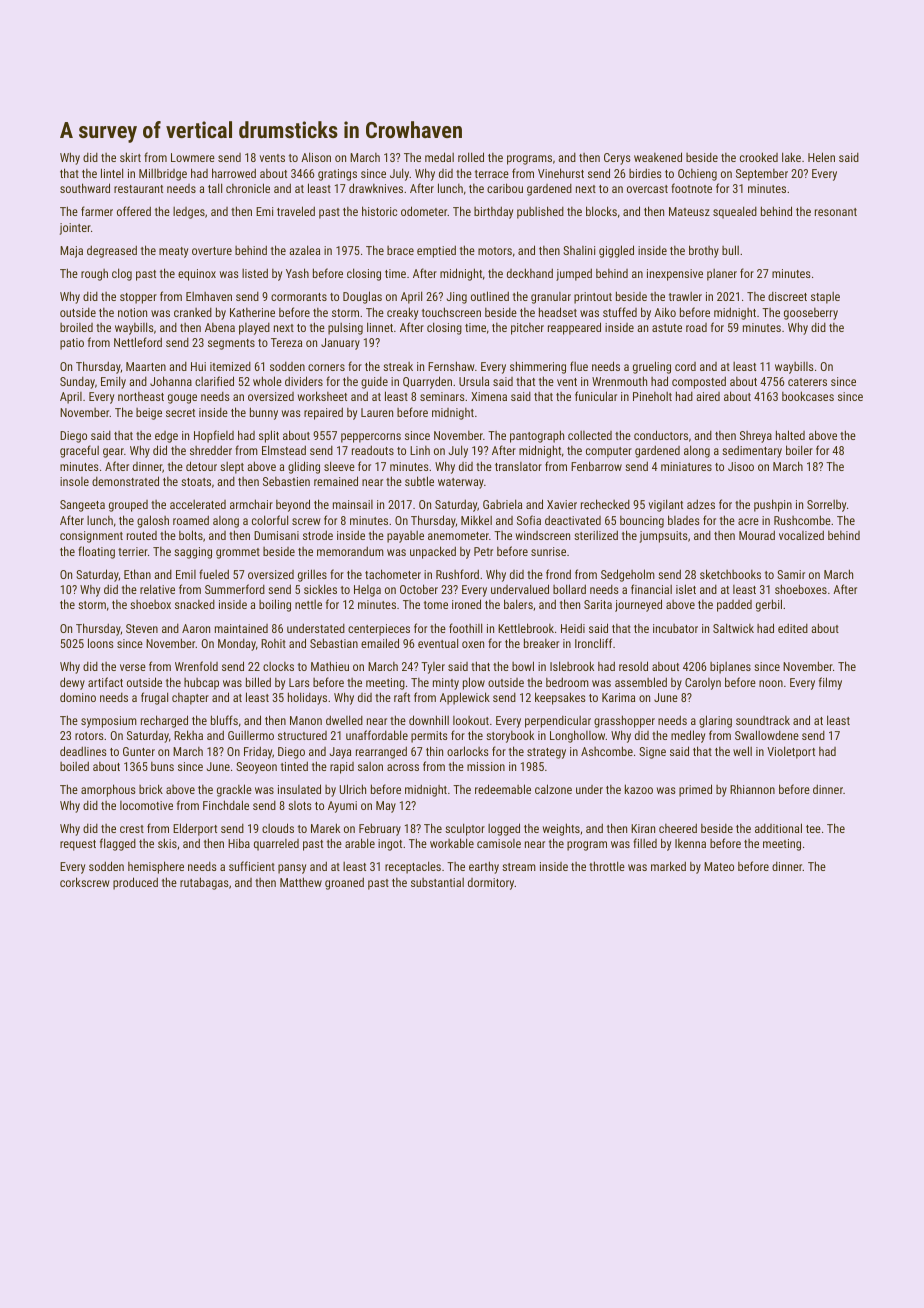  Describe the element at coordinates (830, 683) in the image. I see `filmy` at that location.
